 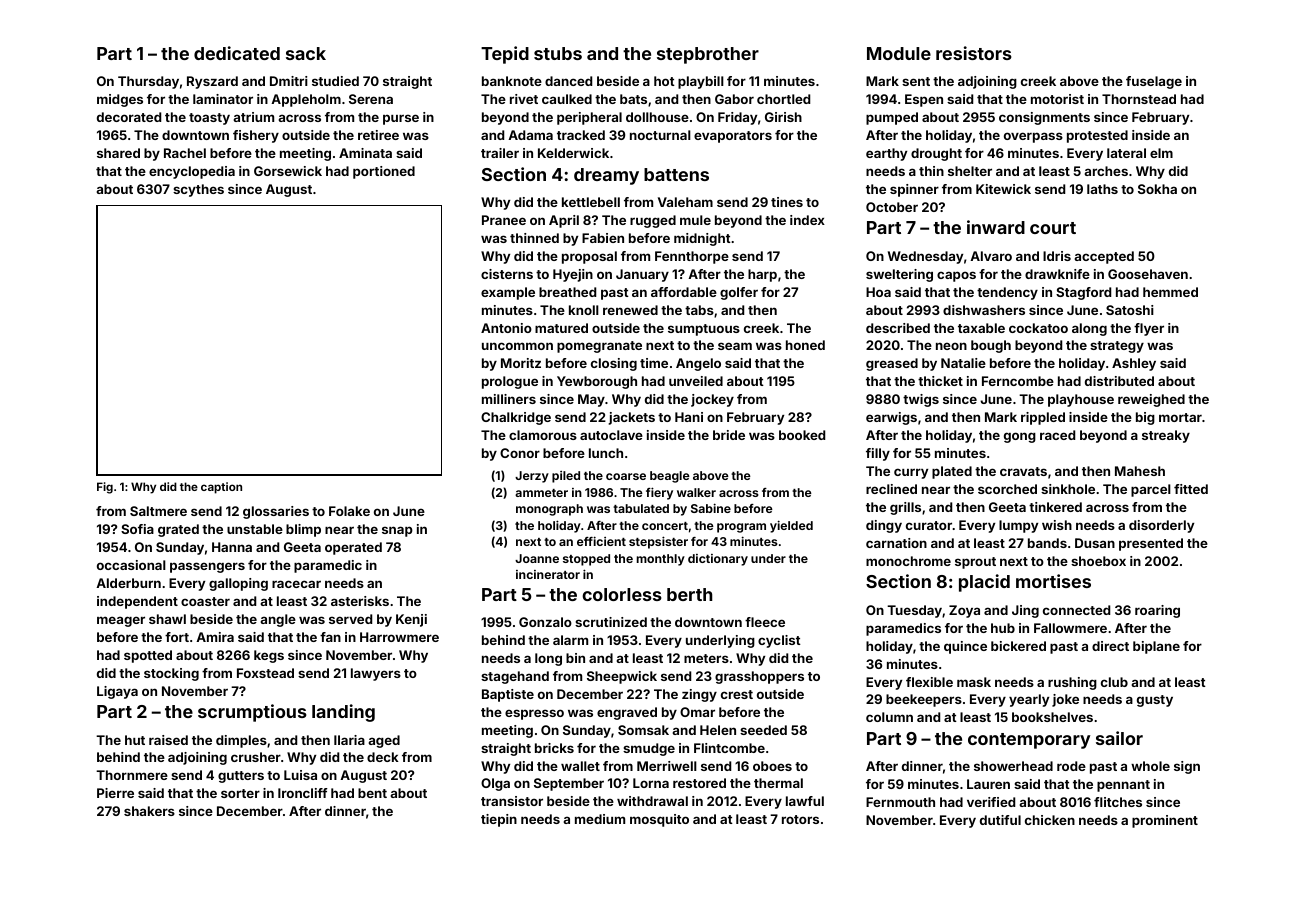 What do you see at coordinates (899, 53) in the page?
I see `Module` at bounding box center [899, 53].
